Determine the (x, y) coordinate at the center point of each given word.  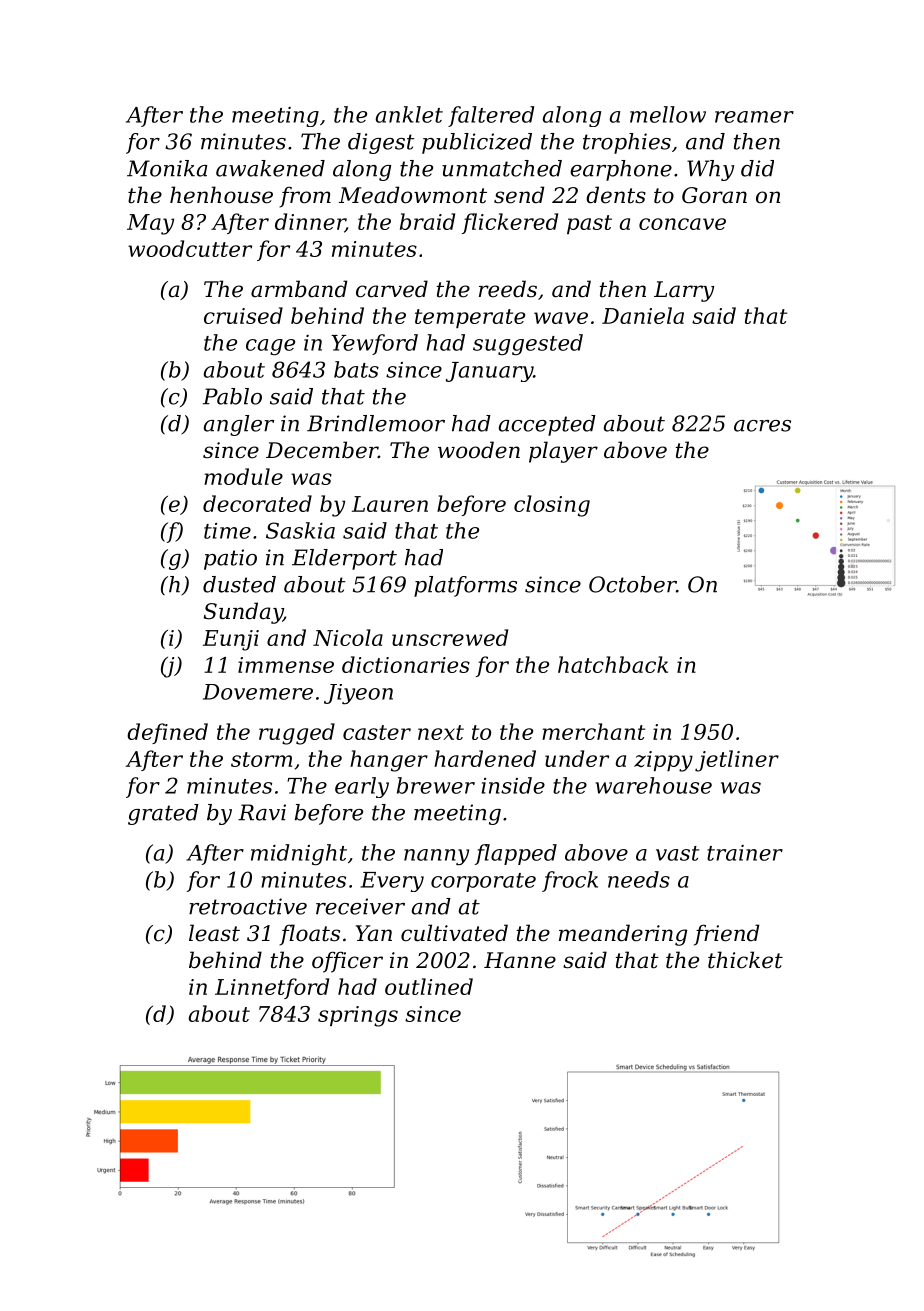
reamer (754, 117)
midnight (299, 854)
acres (762, 426)
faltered (491, 116)
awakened (270, 168)
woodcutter (190, 248)
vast (677, 853)
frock (570, 881)
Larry (684, 291)
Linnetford (272, 988)
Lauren (390, 504)
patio (230, 559)
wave (561, 318)
